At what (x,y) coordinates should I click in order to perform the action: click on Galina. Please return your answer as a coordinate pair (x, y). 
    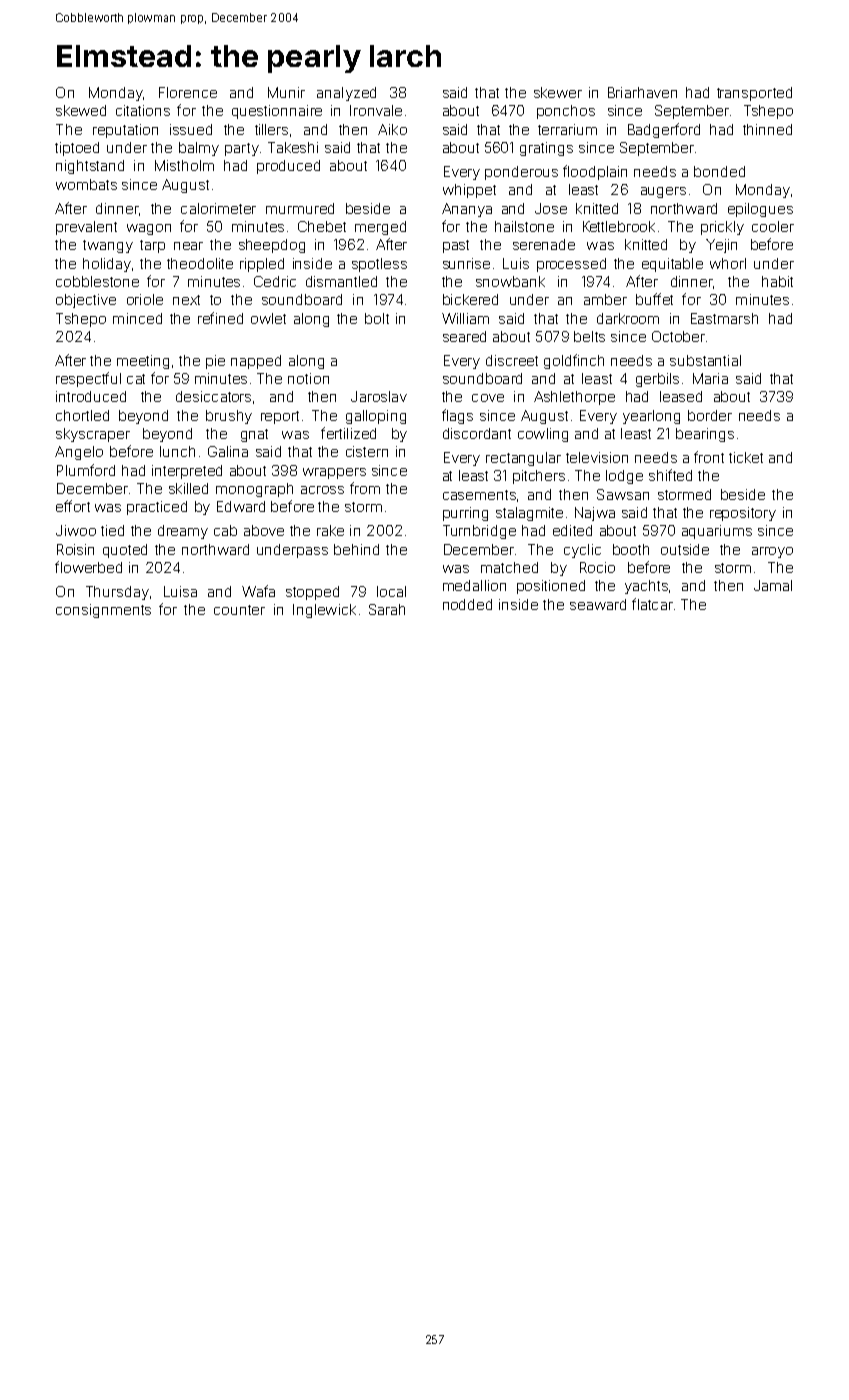
    Looking at the image, I should click on (228, 451).
